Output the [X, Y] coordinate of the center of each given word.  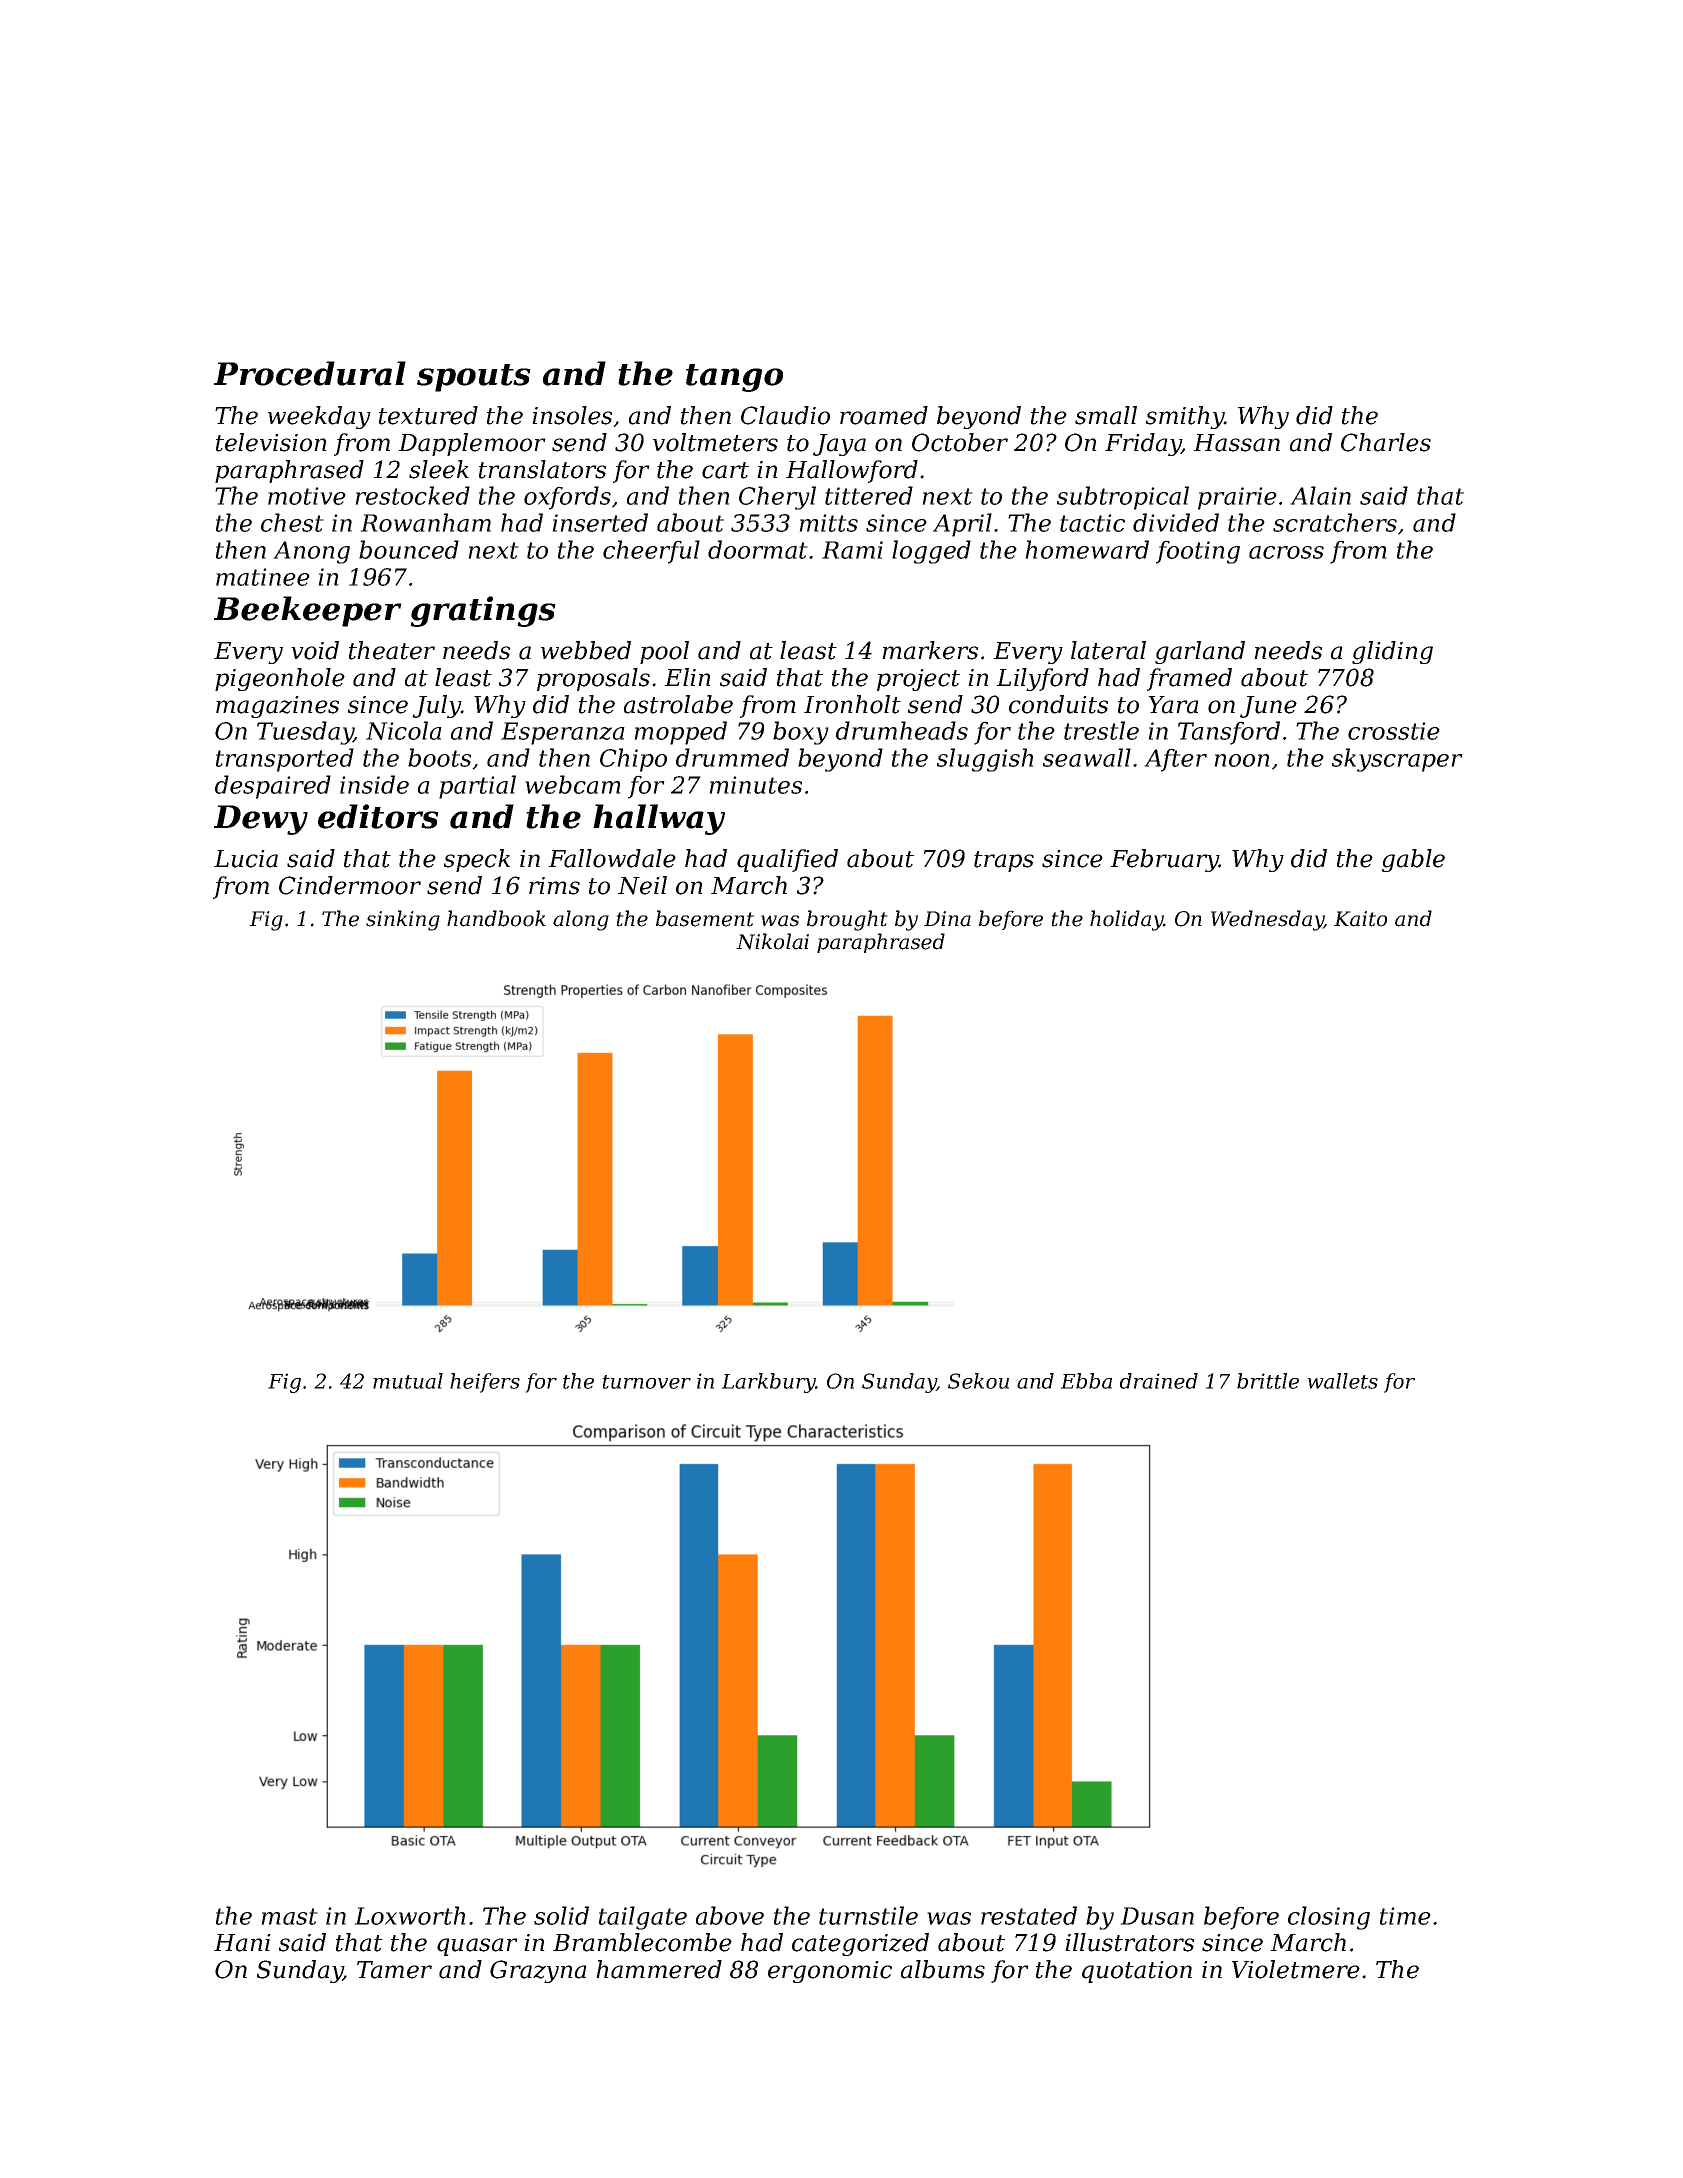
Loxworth [410, 1915]
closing [1329, 1918]
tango [734, 378]
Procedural [310, 373]
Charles [1386, 442]
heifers [485, 1383]
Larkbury [768, 1383]
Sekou [978, 1381]
